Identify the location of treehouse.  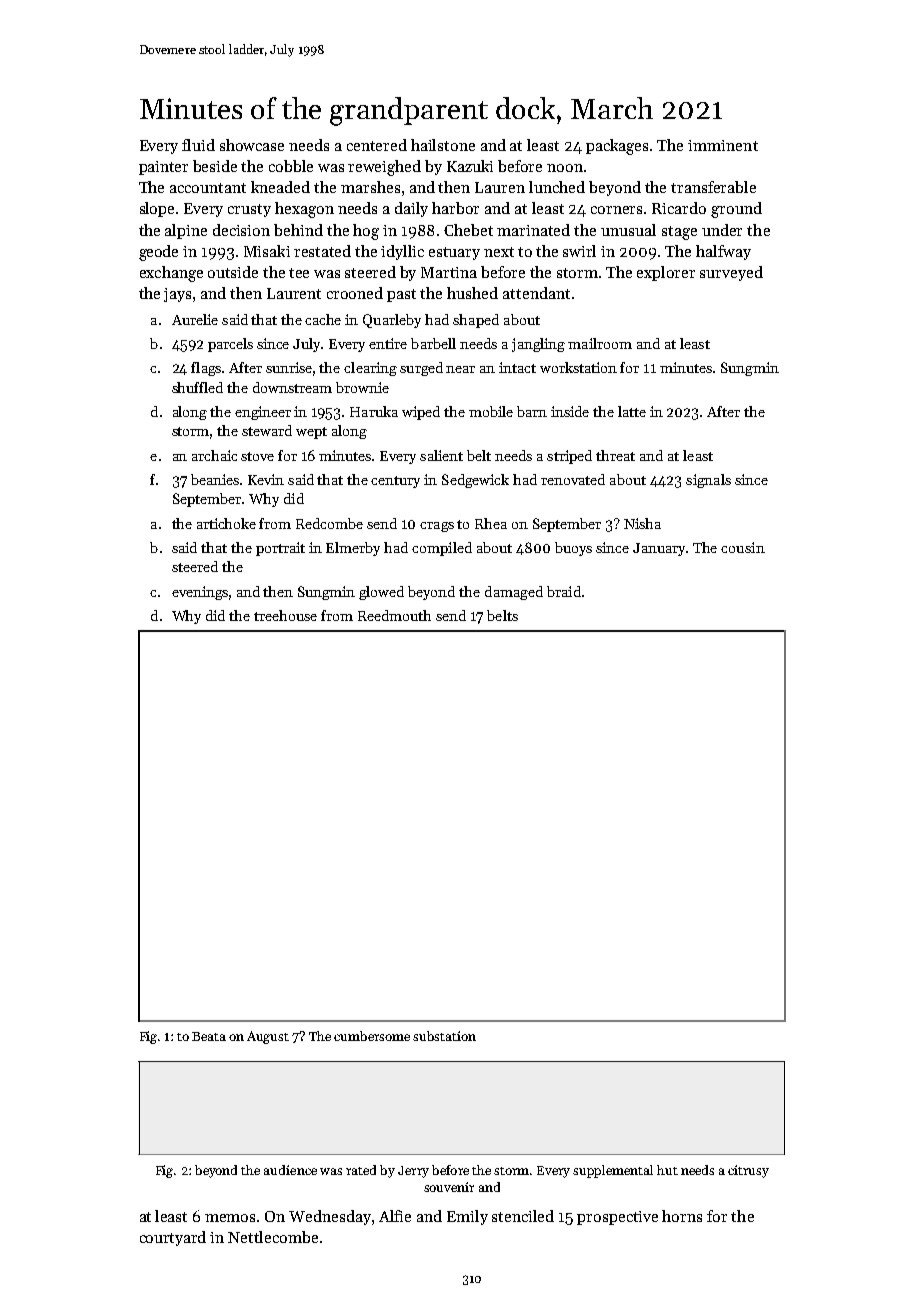
(285, 615).
